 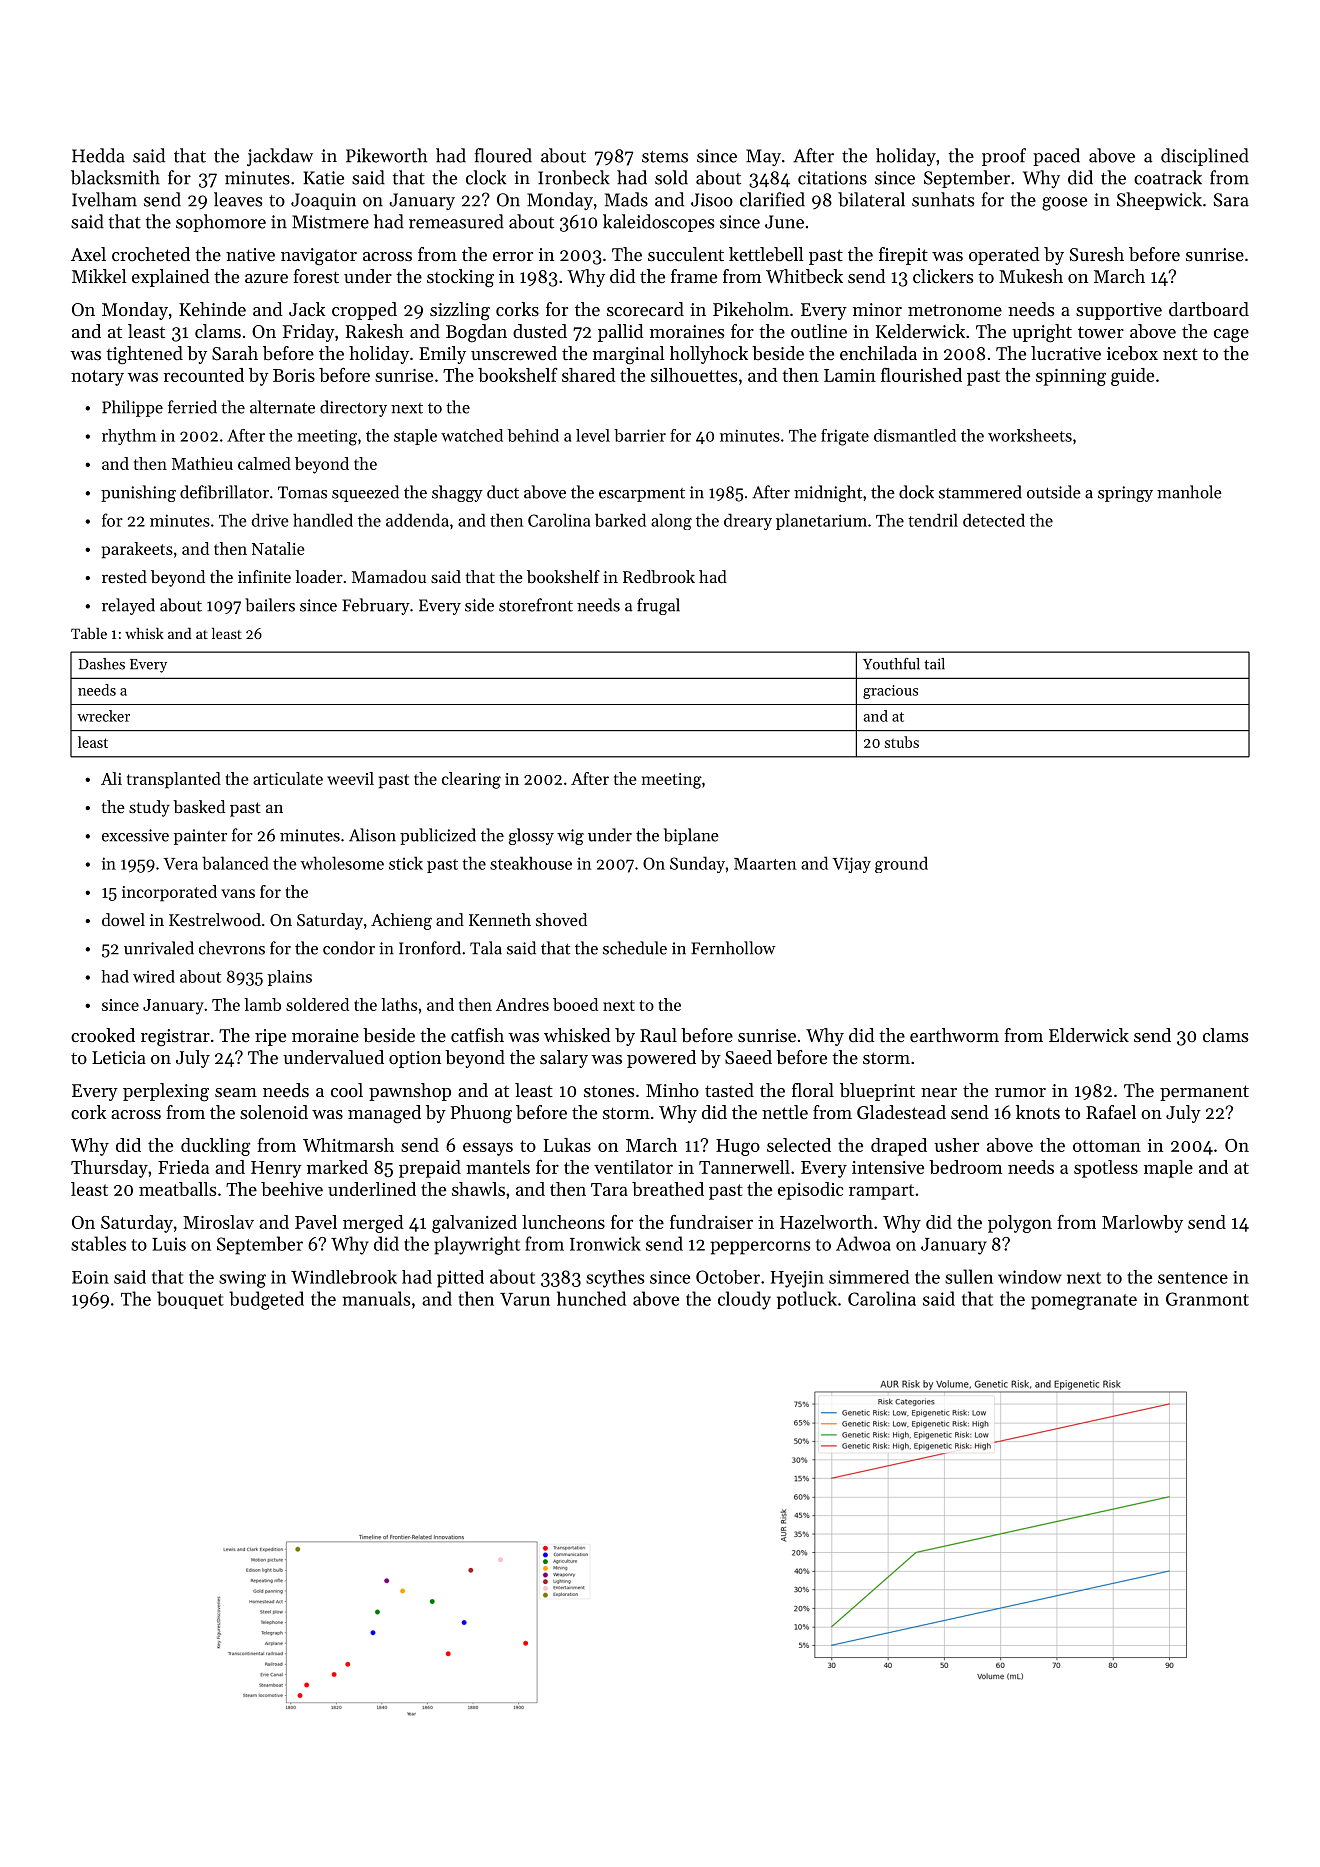 What do you see at coordinates (890, 692) in the page?
I see `gracious` at bounding box center [890, 692].
